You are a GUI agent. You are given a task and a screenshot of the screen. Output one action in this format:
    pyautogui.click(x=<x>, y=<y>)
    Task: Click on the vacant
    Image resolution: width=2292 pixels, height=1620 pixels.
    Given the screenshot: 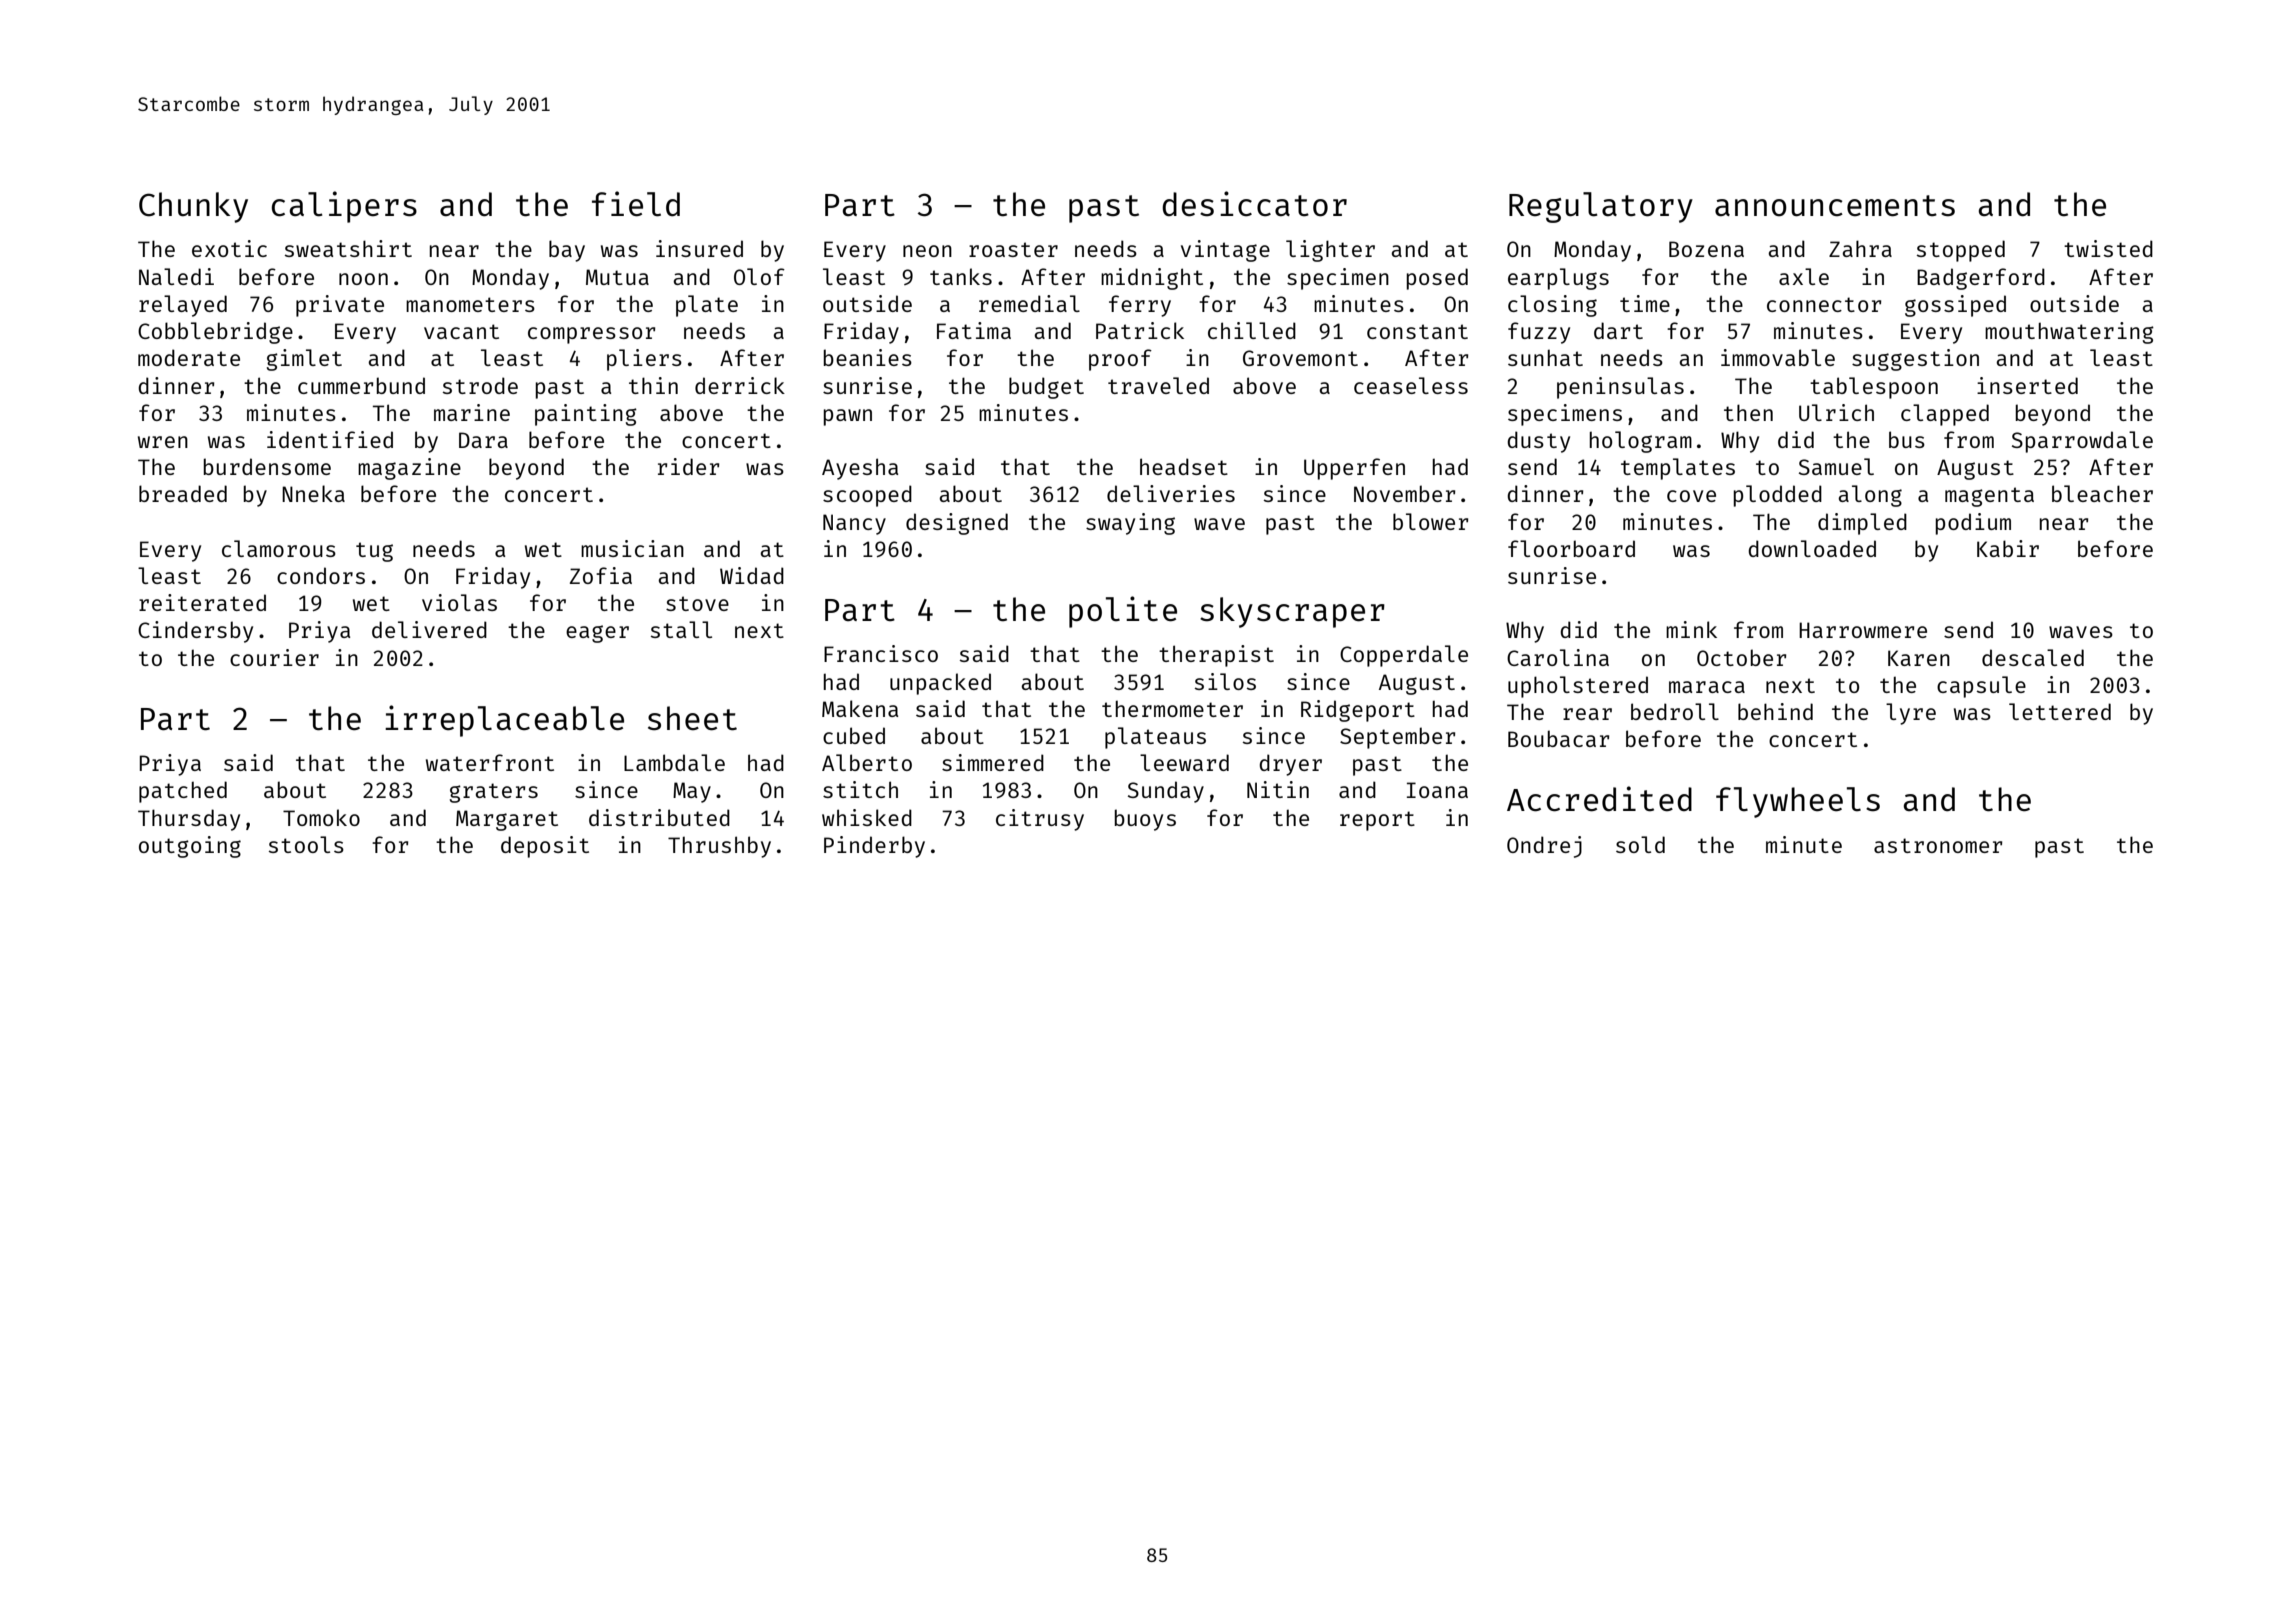 What is the action you would take?
    pyautogui.click(x=461, y=331)
